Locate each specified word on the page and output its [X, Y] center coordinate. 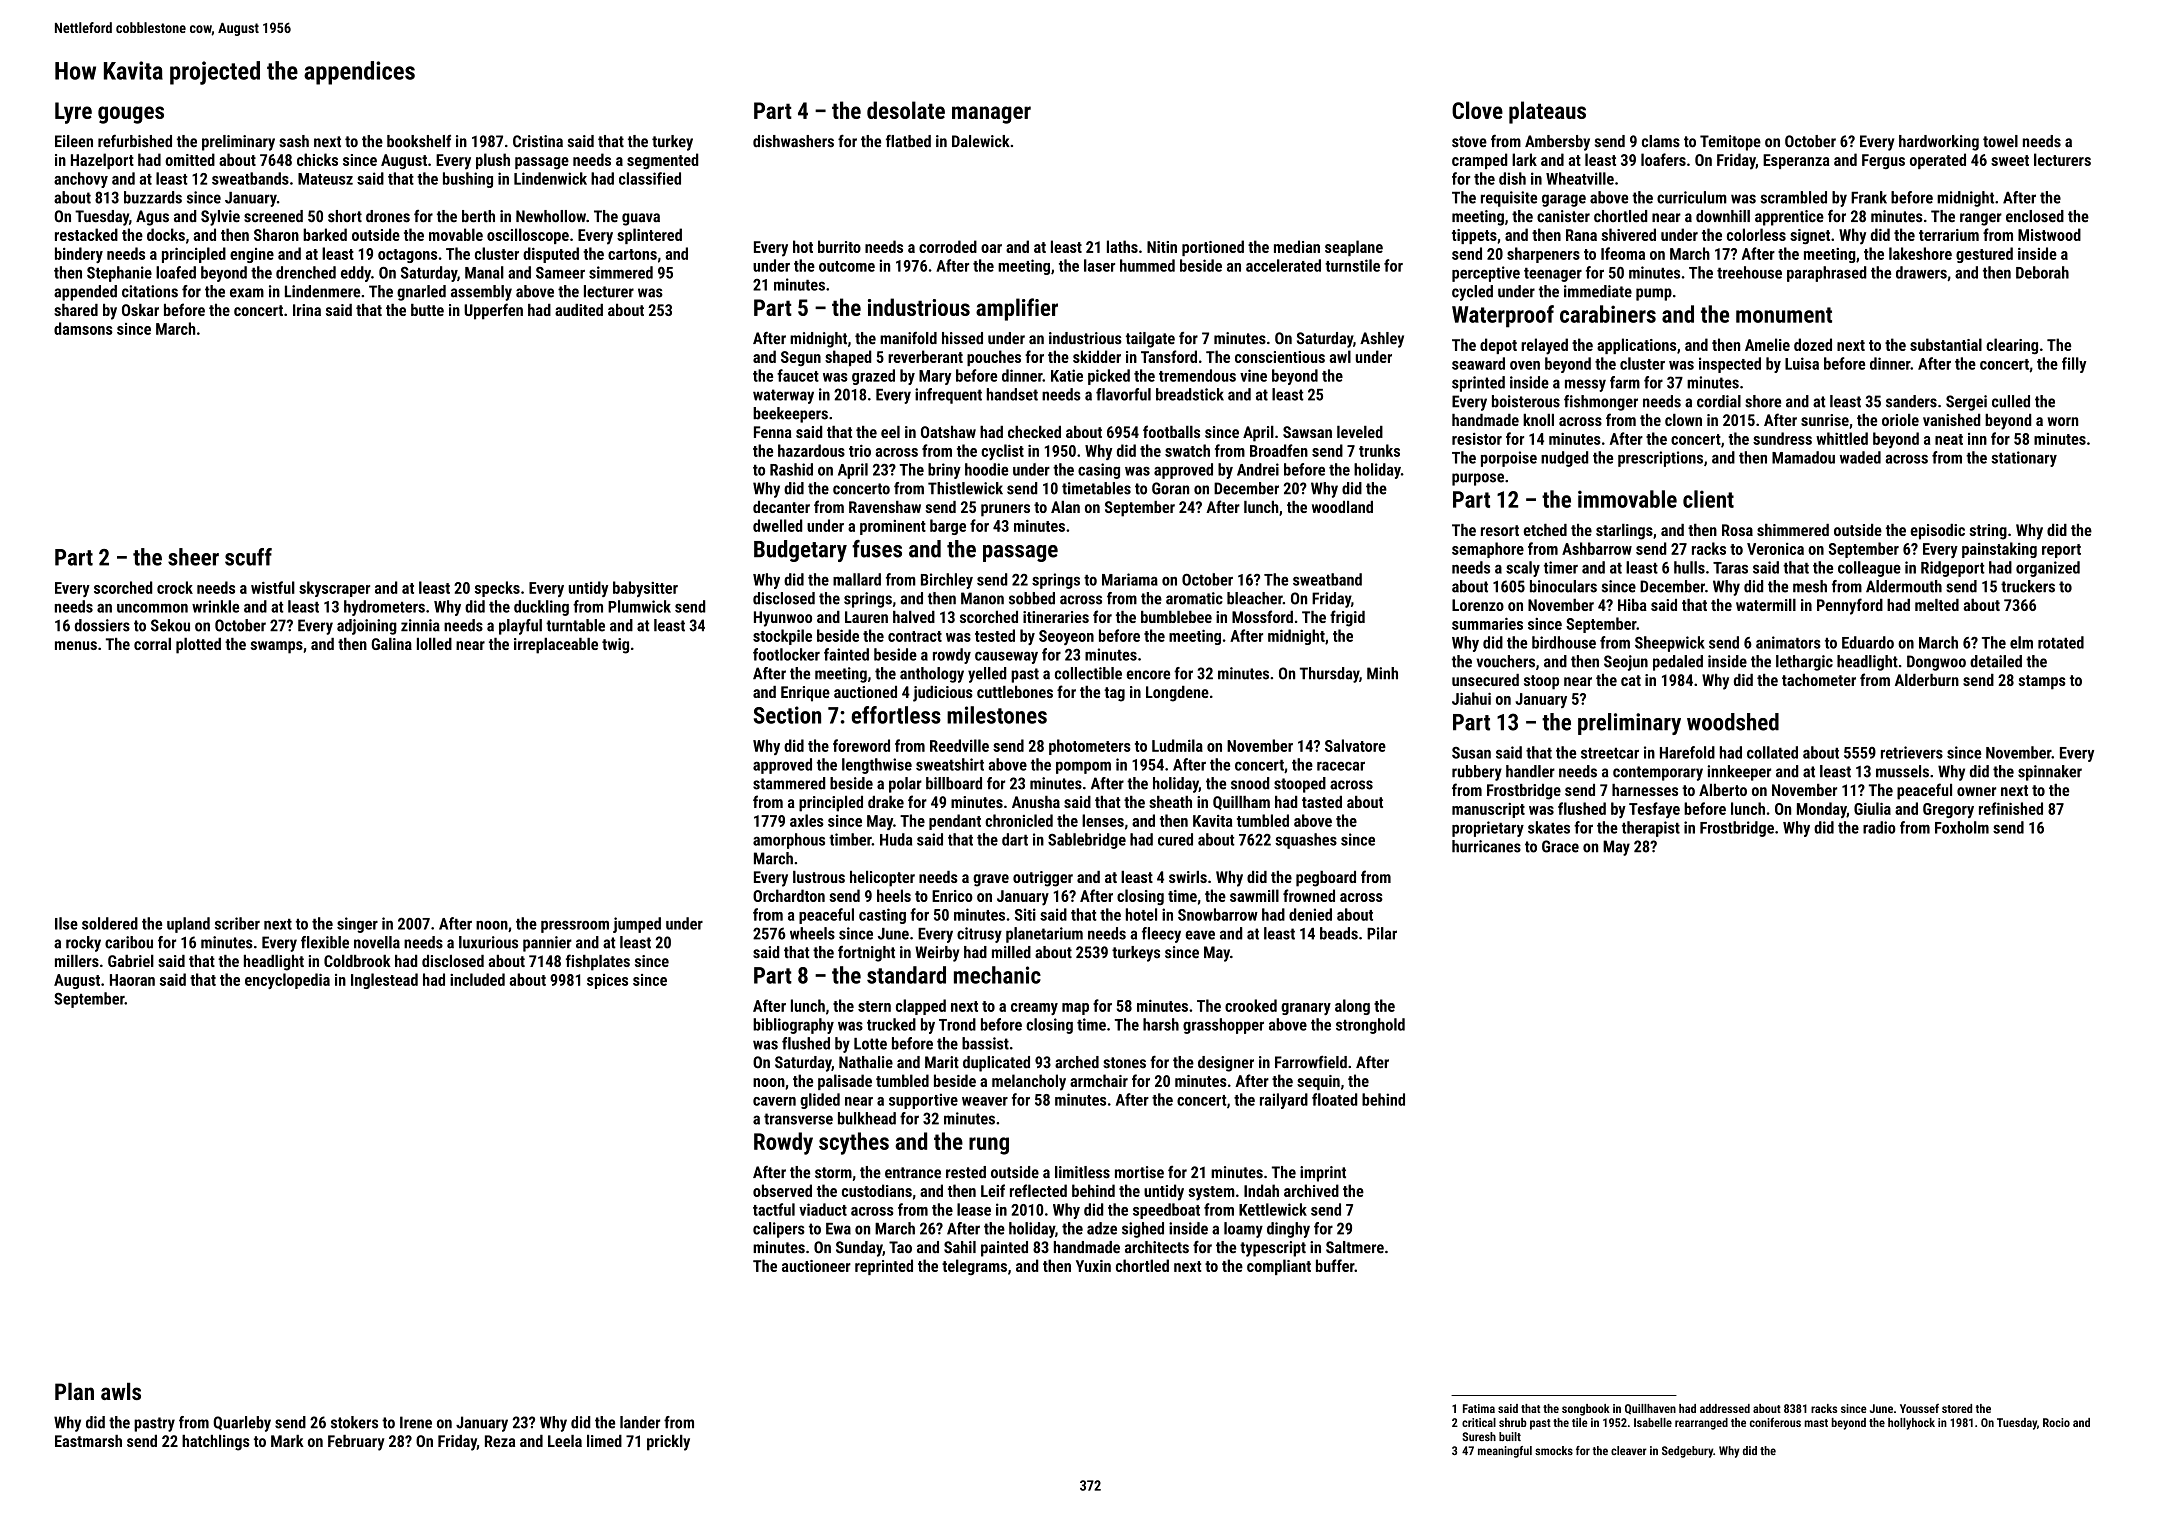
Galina [392, 644]
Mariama [1130, 579]
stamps [2042, 682]
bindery [79, 255]
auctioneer [816, 1266]
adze [1102, 1228]
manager [991, 115]
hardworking [1939, 143]
